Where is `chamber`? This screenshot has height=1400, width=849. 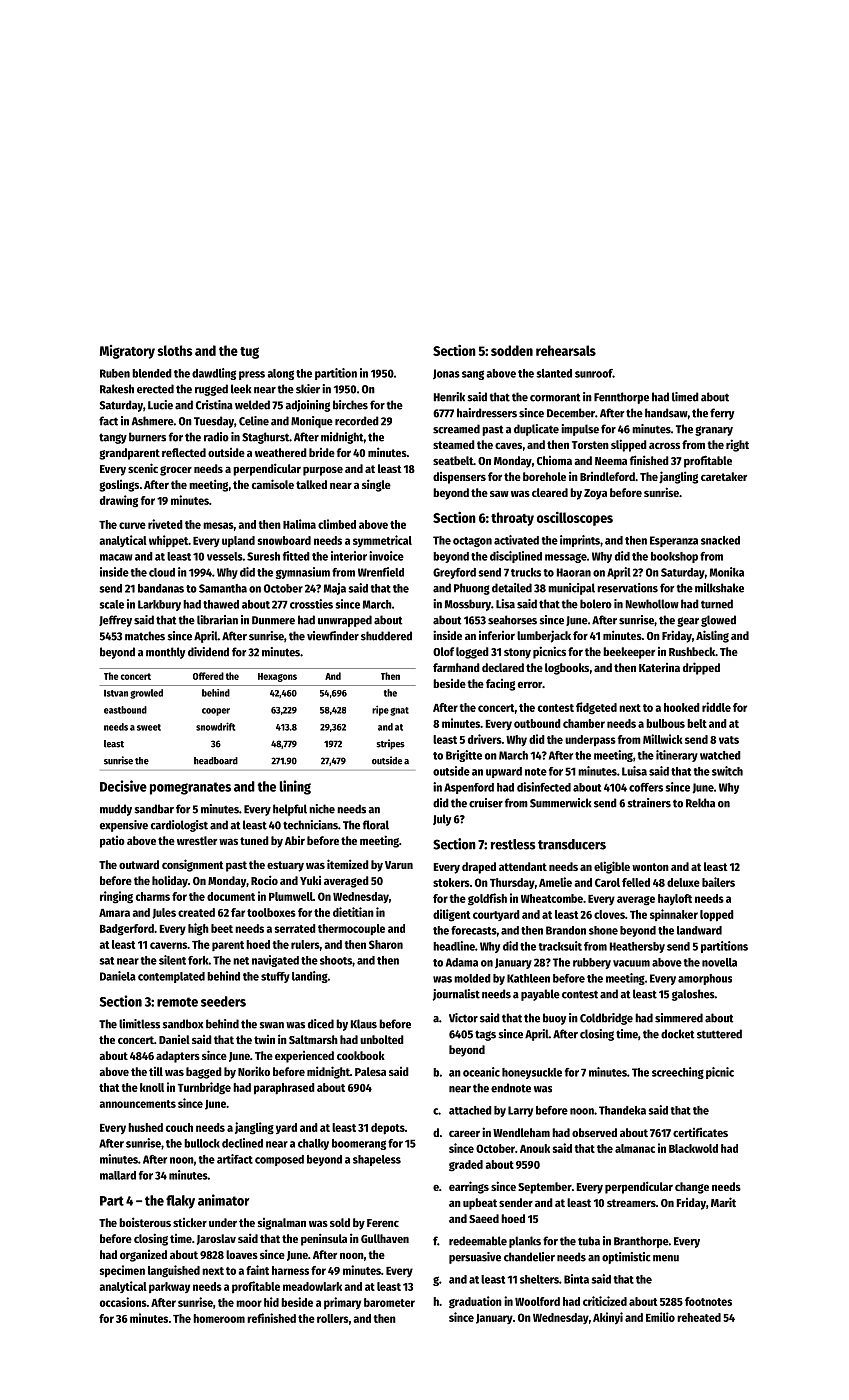
chamber is located at coordinates (584, 723).
